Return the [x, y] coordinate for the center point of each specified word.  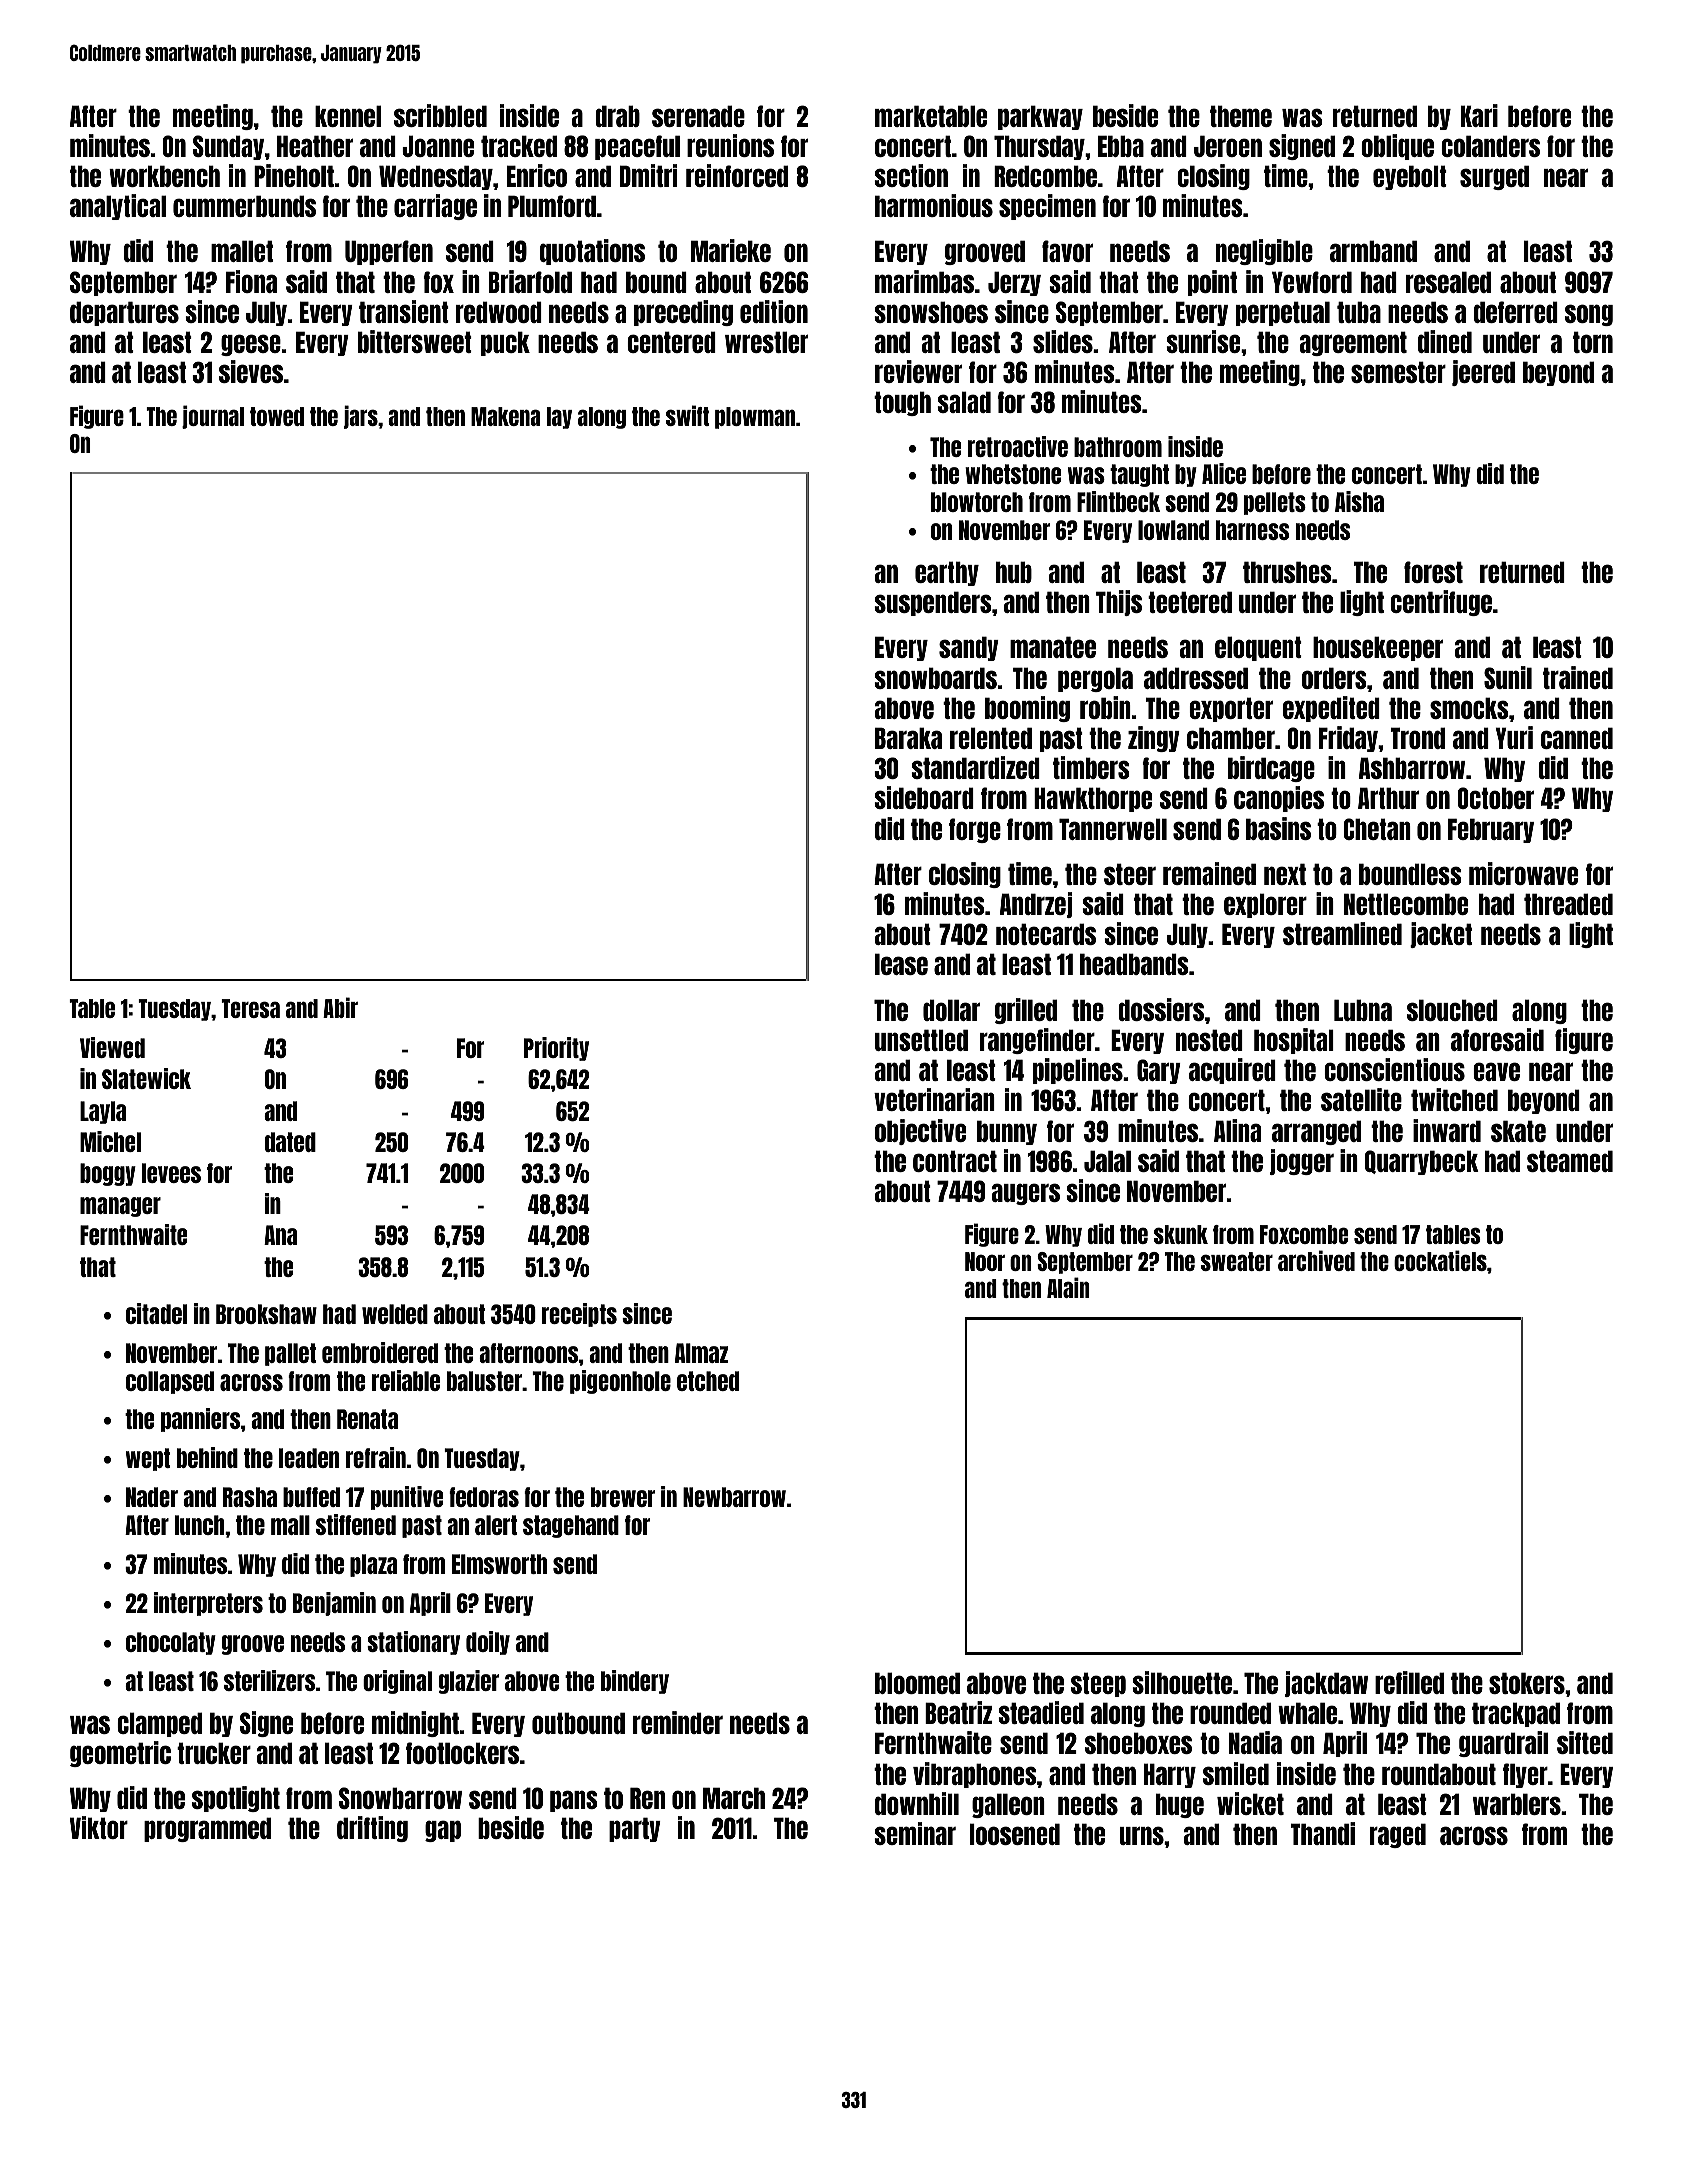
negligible [1264, 252]
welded [395, 1314]
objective [920, 1132]
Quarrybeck [1422, 1162]
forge [975, 830]
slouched [1452, 1010]
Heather [315, 146]
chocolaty [171, 1643]
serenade [698, 116]
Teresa [250, 1008]
